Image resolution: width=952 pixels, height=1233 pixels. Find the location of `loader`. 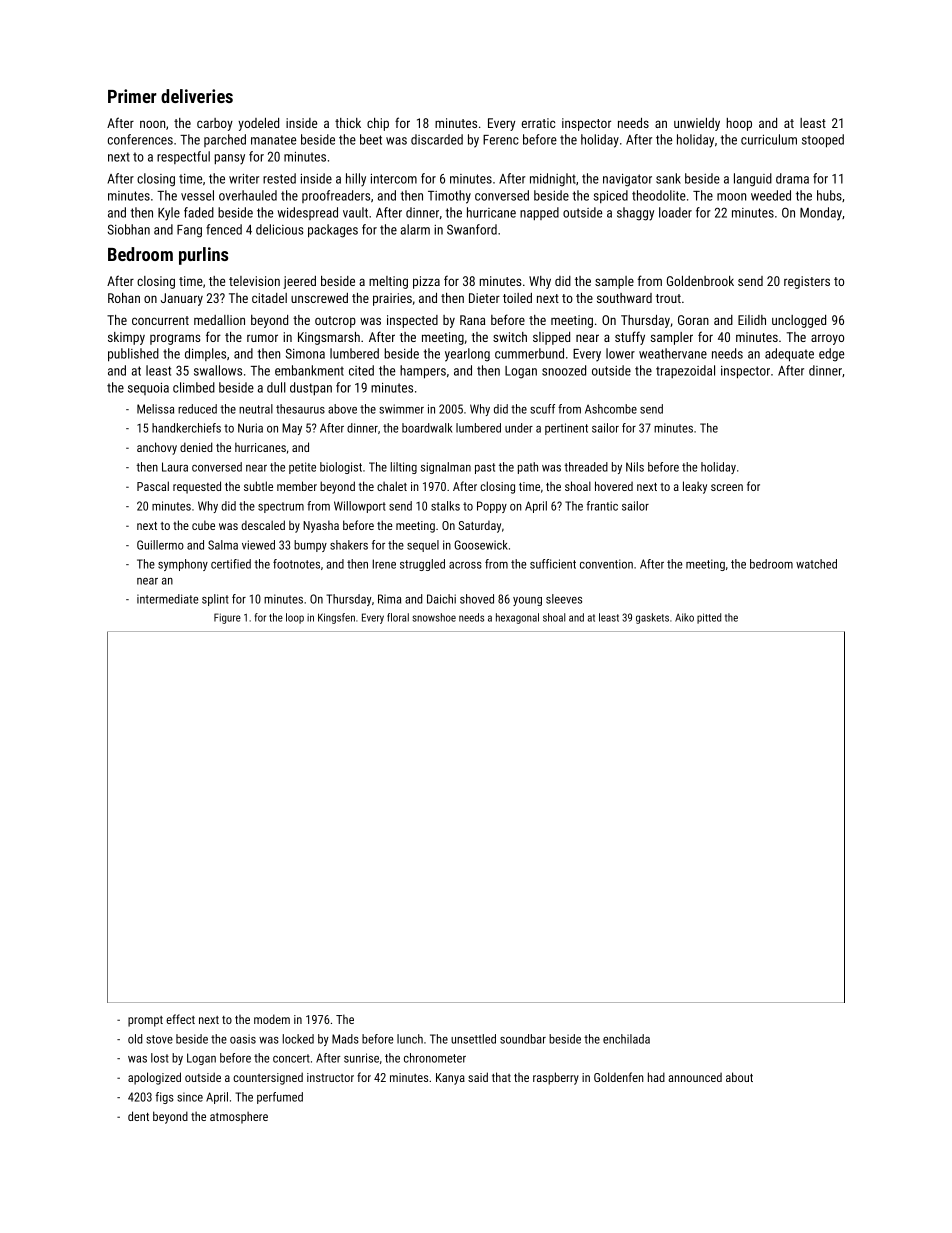

loader is located at coordinates (675, 212).
